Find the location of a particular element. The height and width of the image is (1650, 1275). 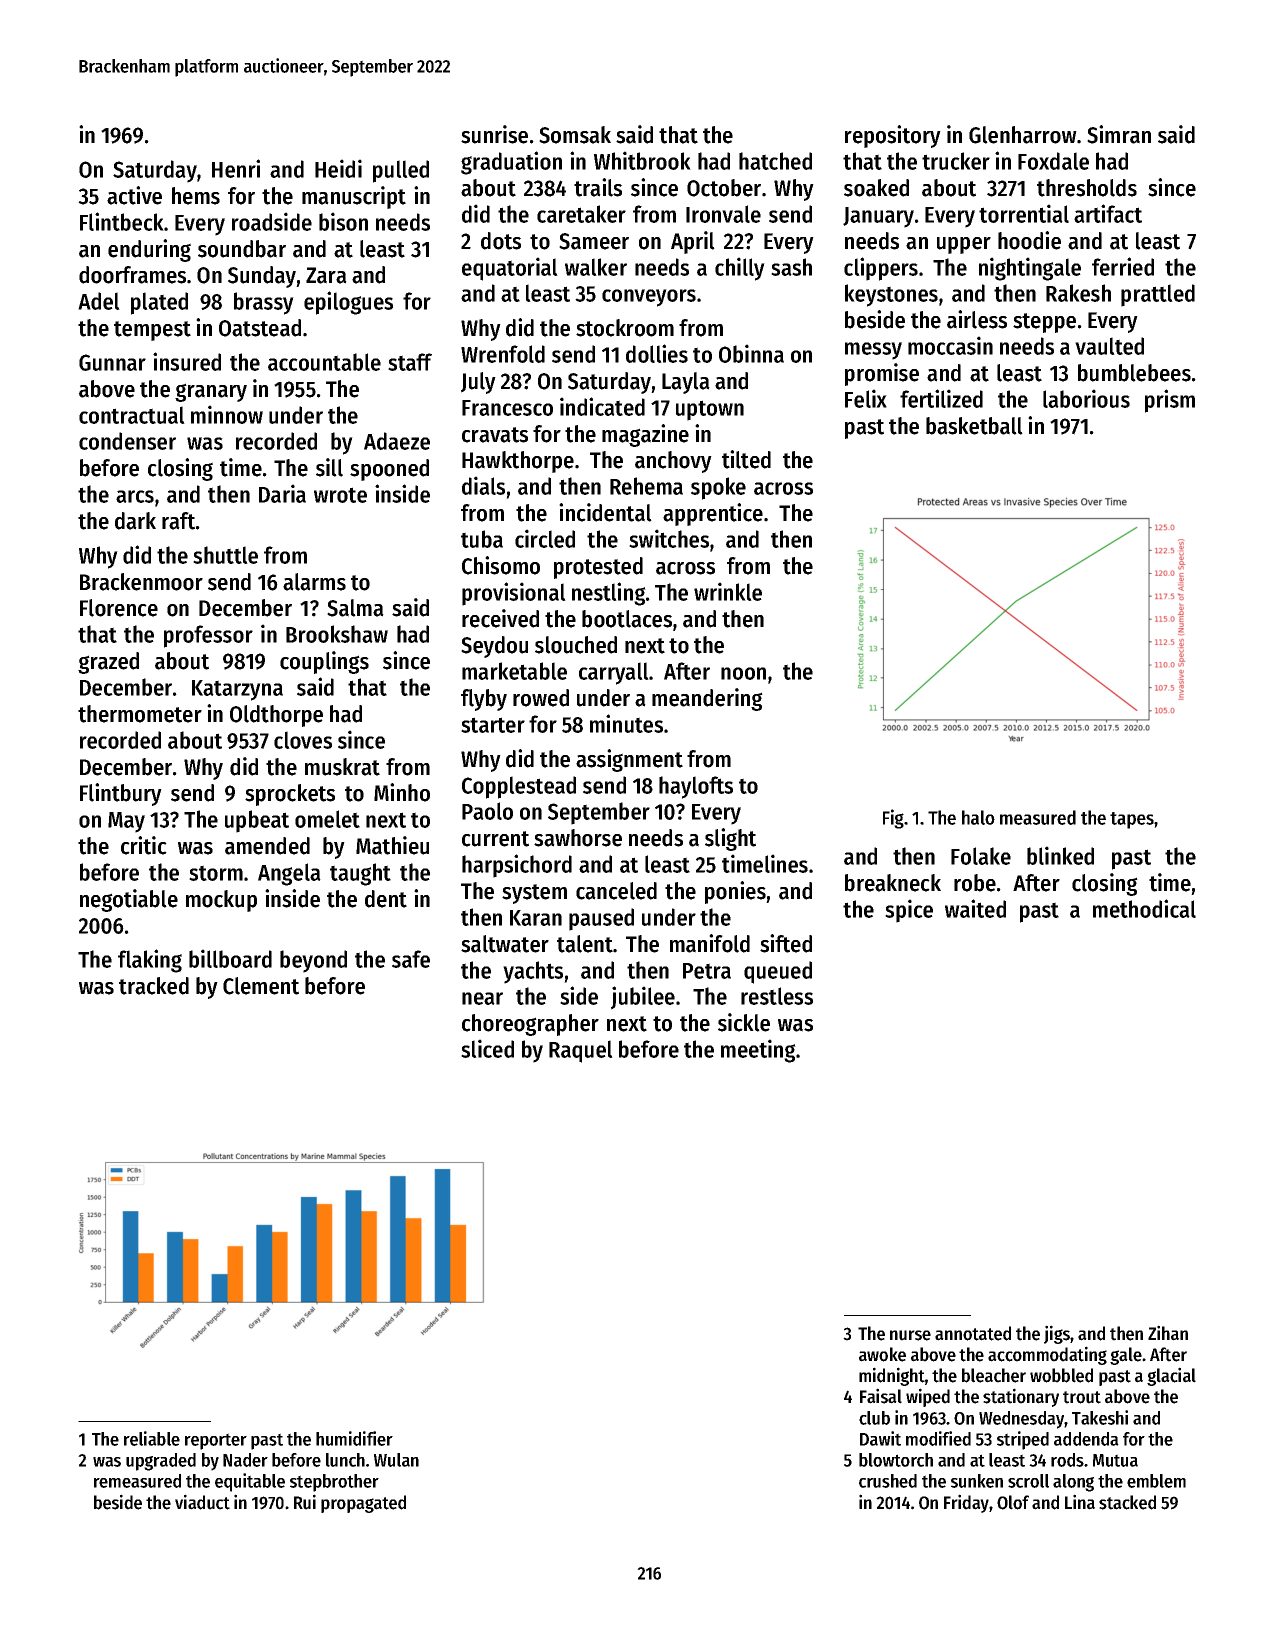

Glenharrow is located at coordinates (1023, 135).
